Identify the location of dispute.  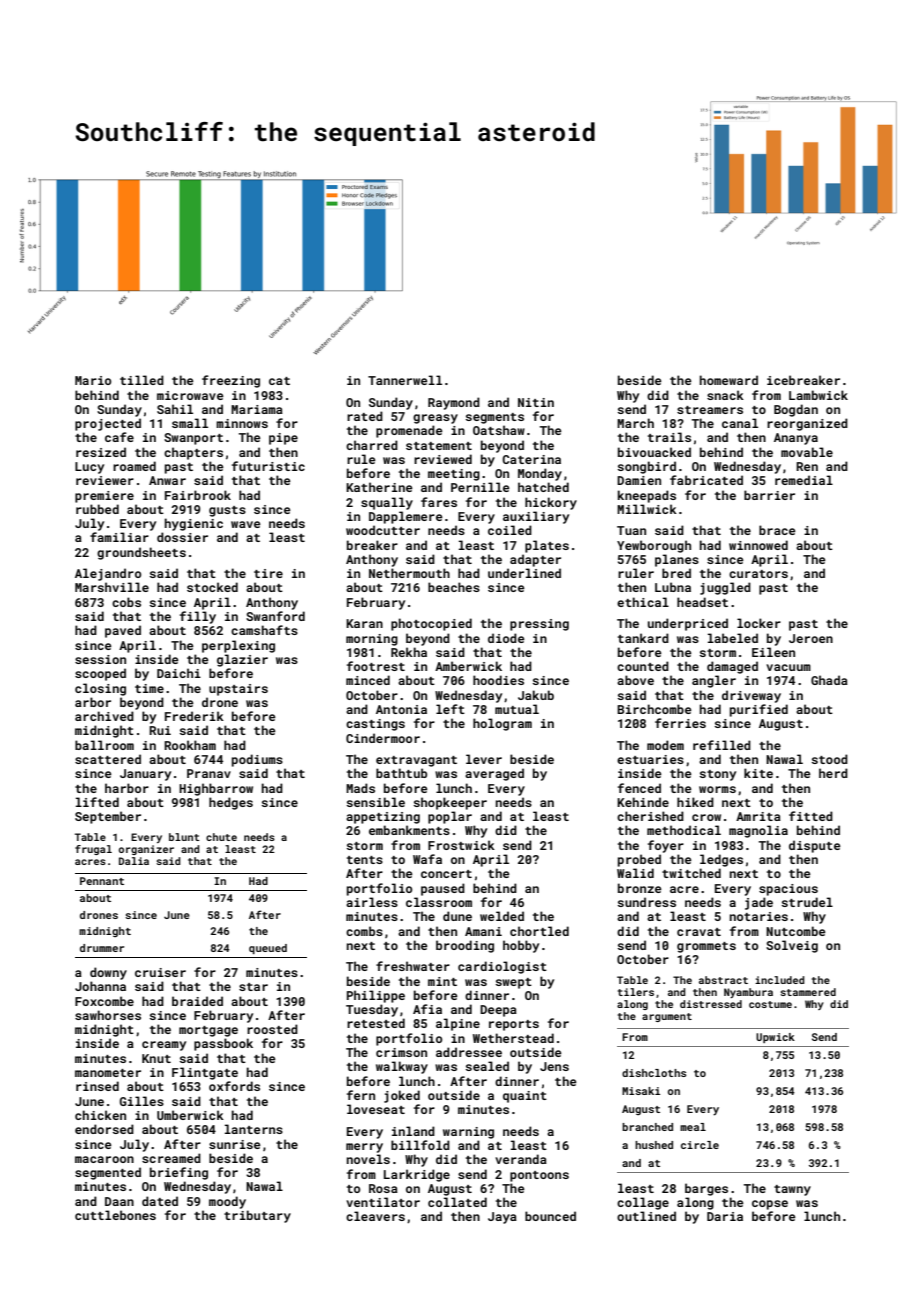
(815, 846).
